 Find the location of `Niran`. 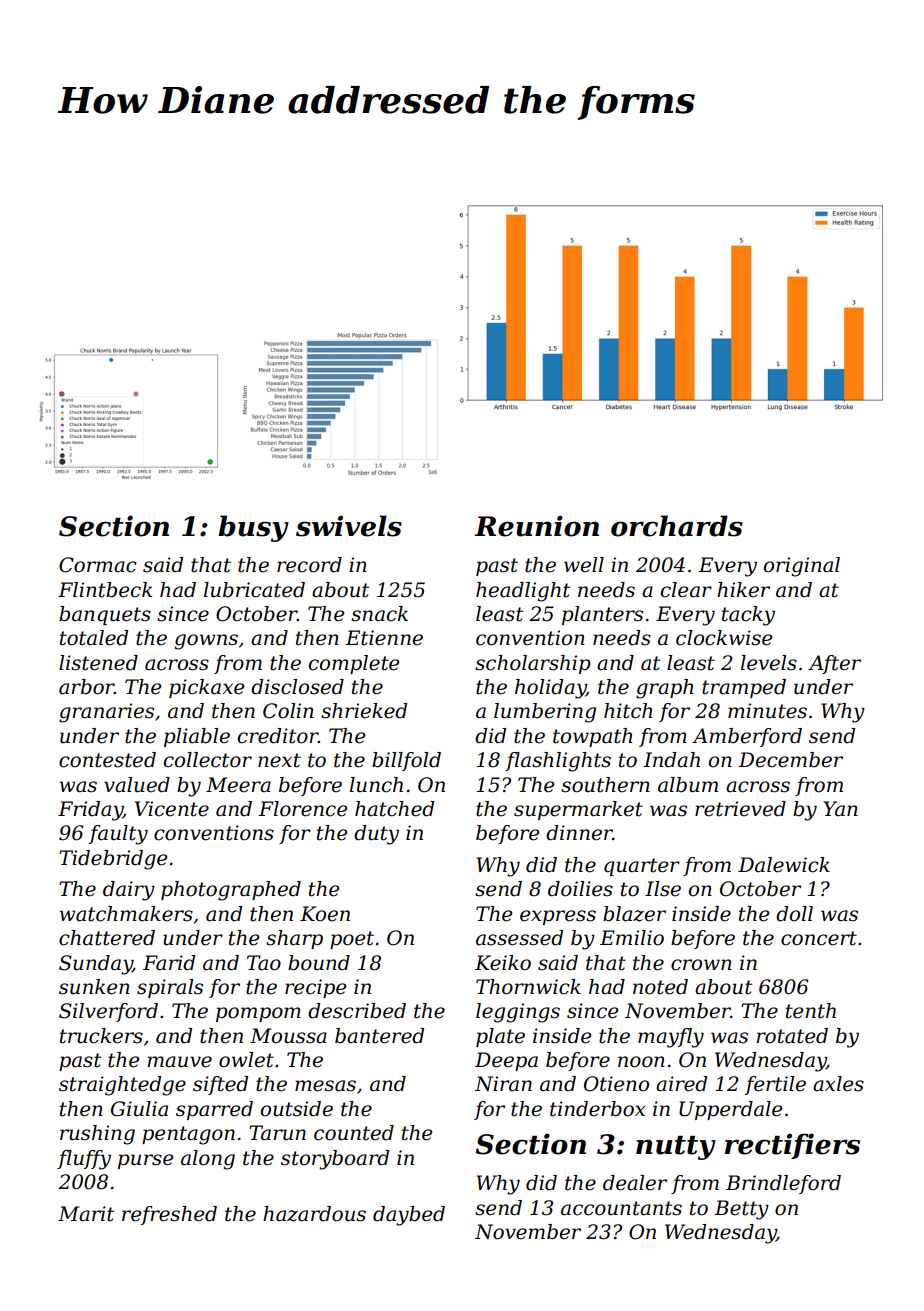

Niran is located at coordinates (503, 1084).
